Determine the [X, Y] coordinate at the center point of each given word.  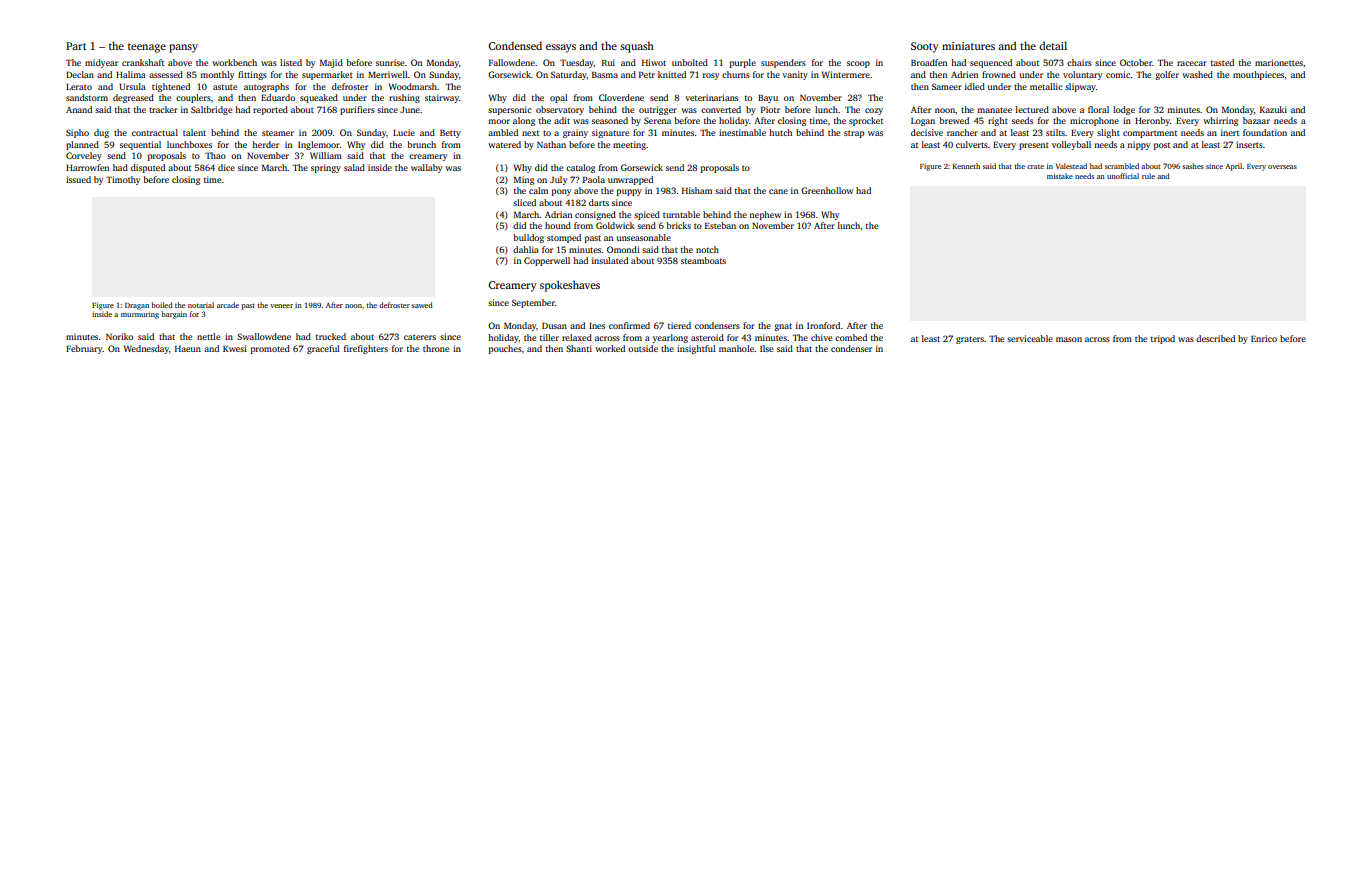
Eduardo [278, 97]
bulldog [528, 238]
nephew [765, 215]
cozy [874, 111]
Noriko [119, 336]
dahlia [526, 249]
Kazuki [1273, 109]
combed [851, 337]
